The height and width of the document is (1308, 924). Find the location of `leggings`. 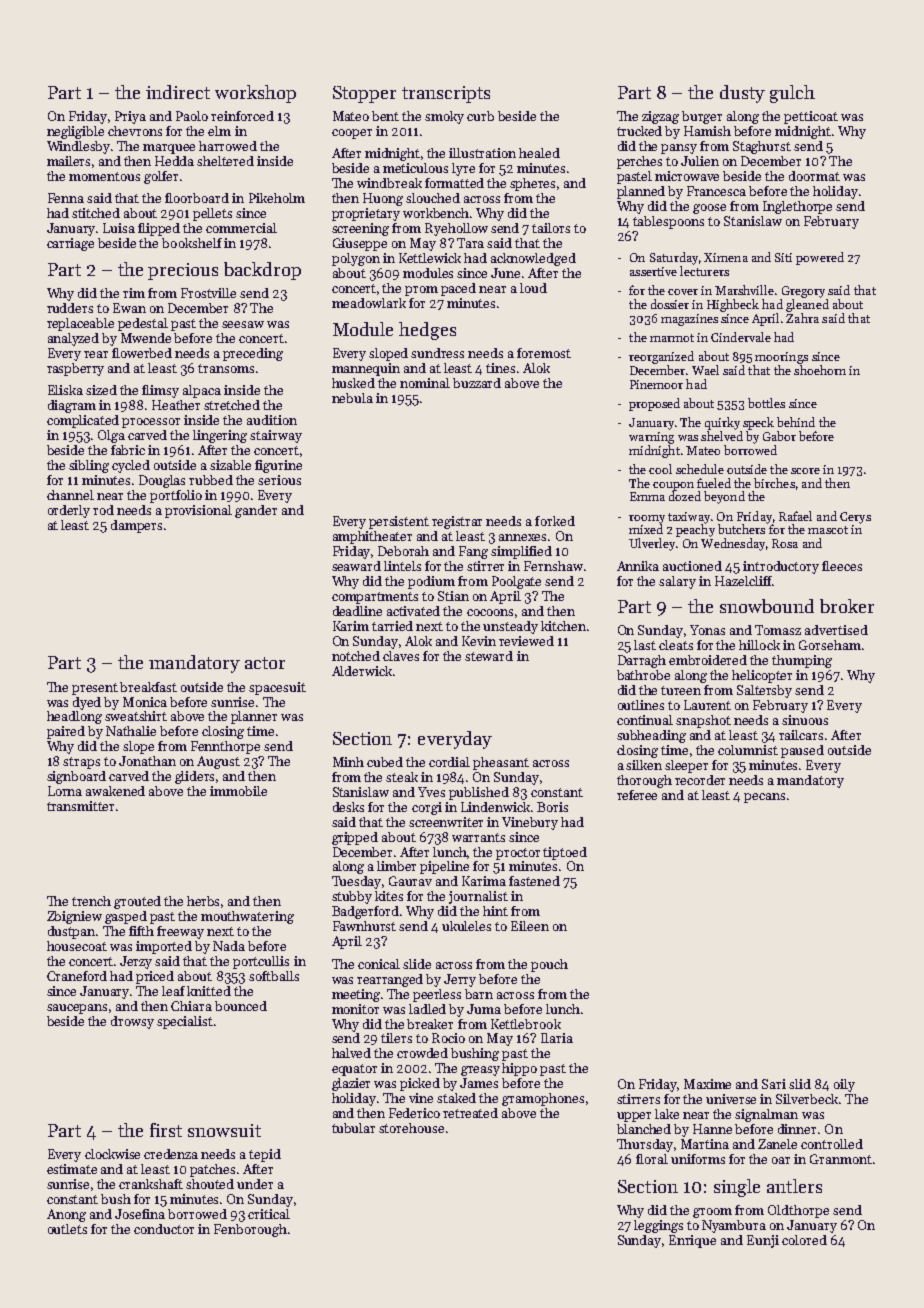

leggings is located at coordinates (658, 1226).
